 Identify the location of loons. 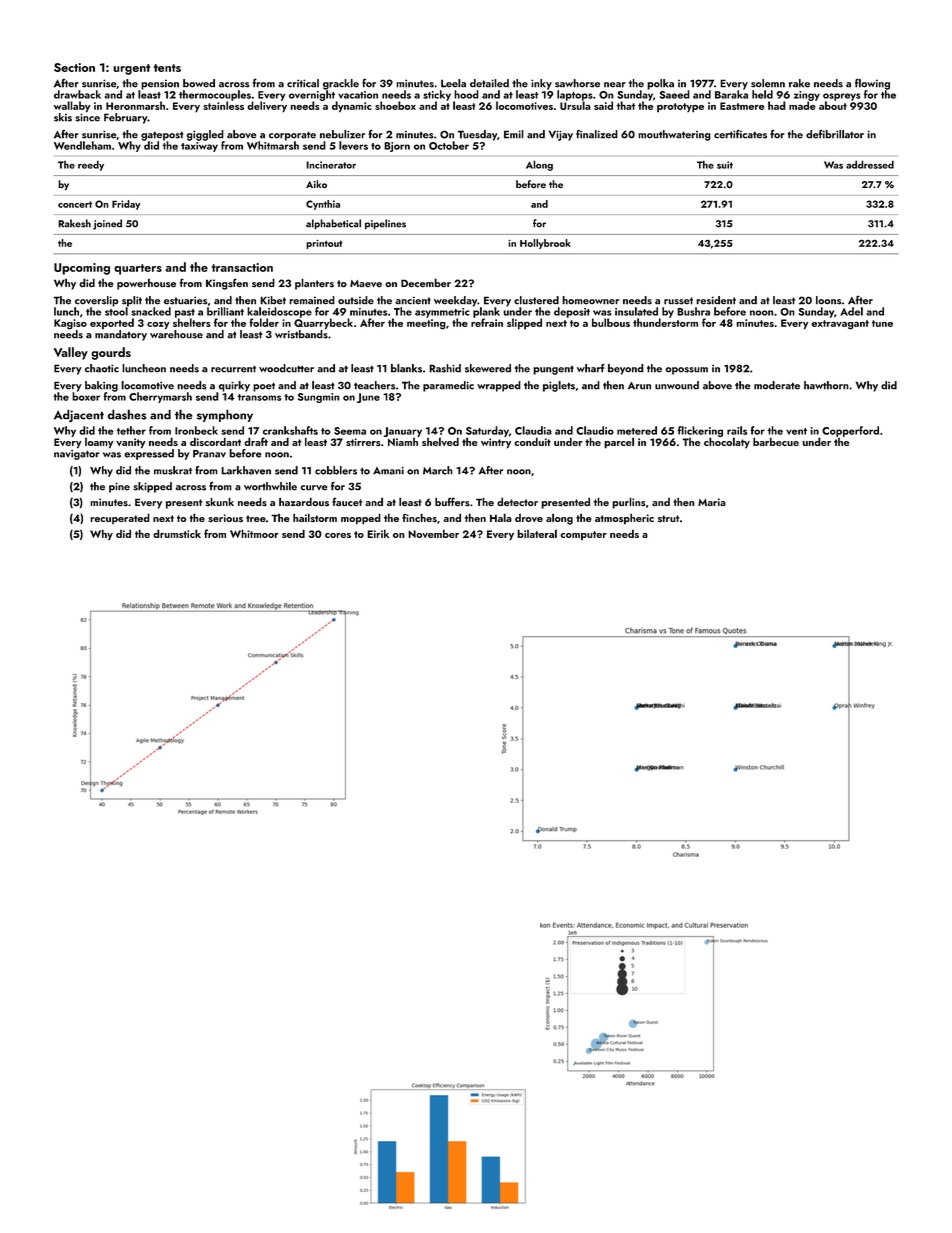
(828, 300).
